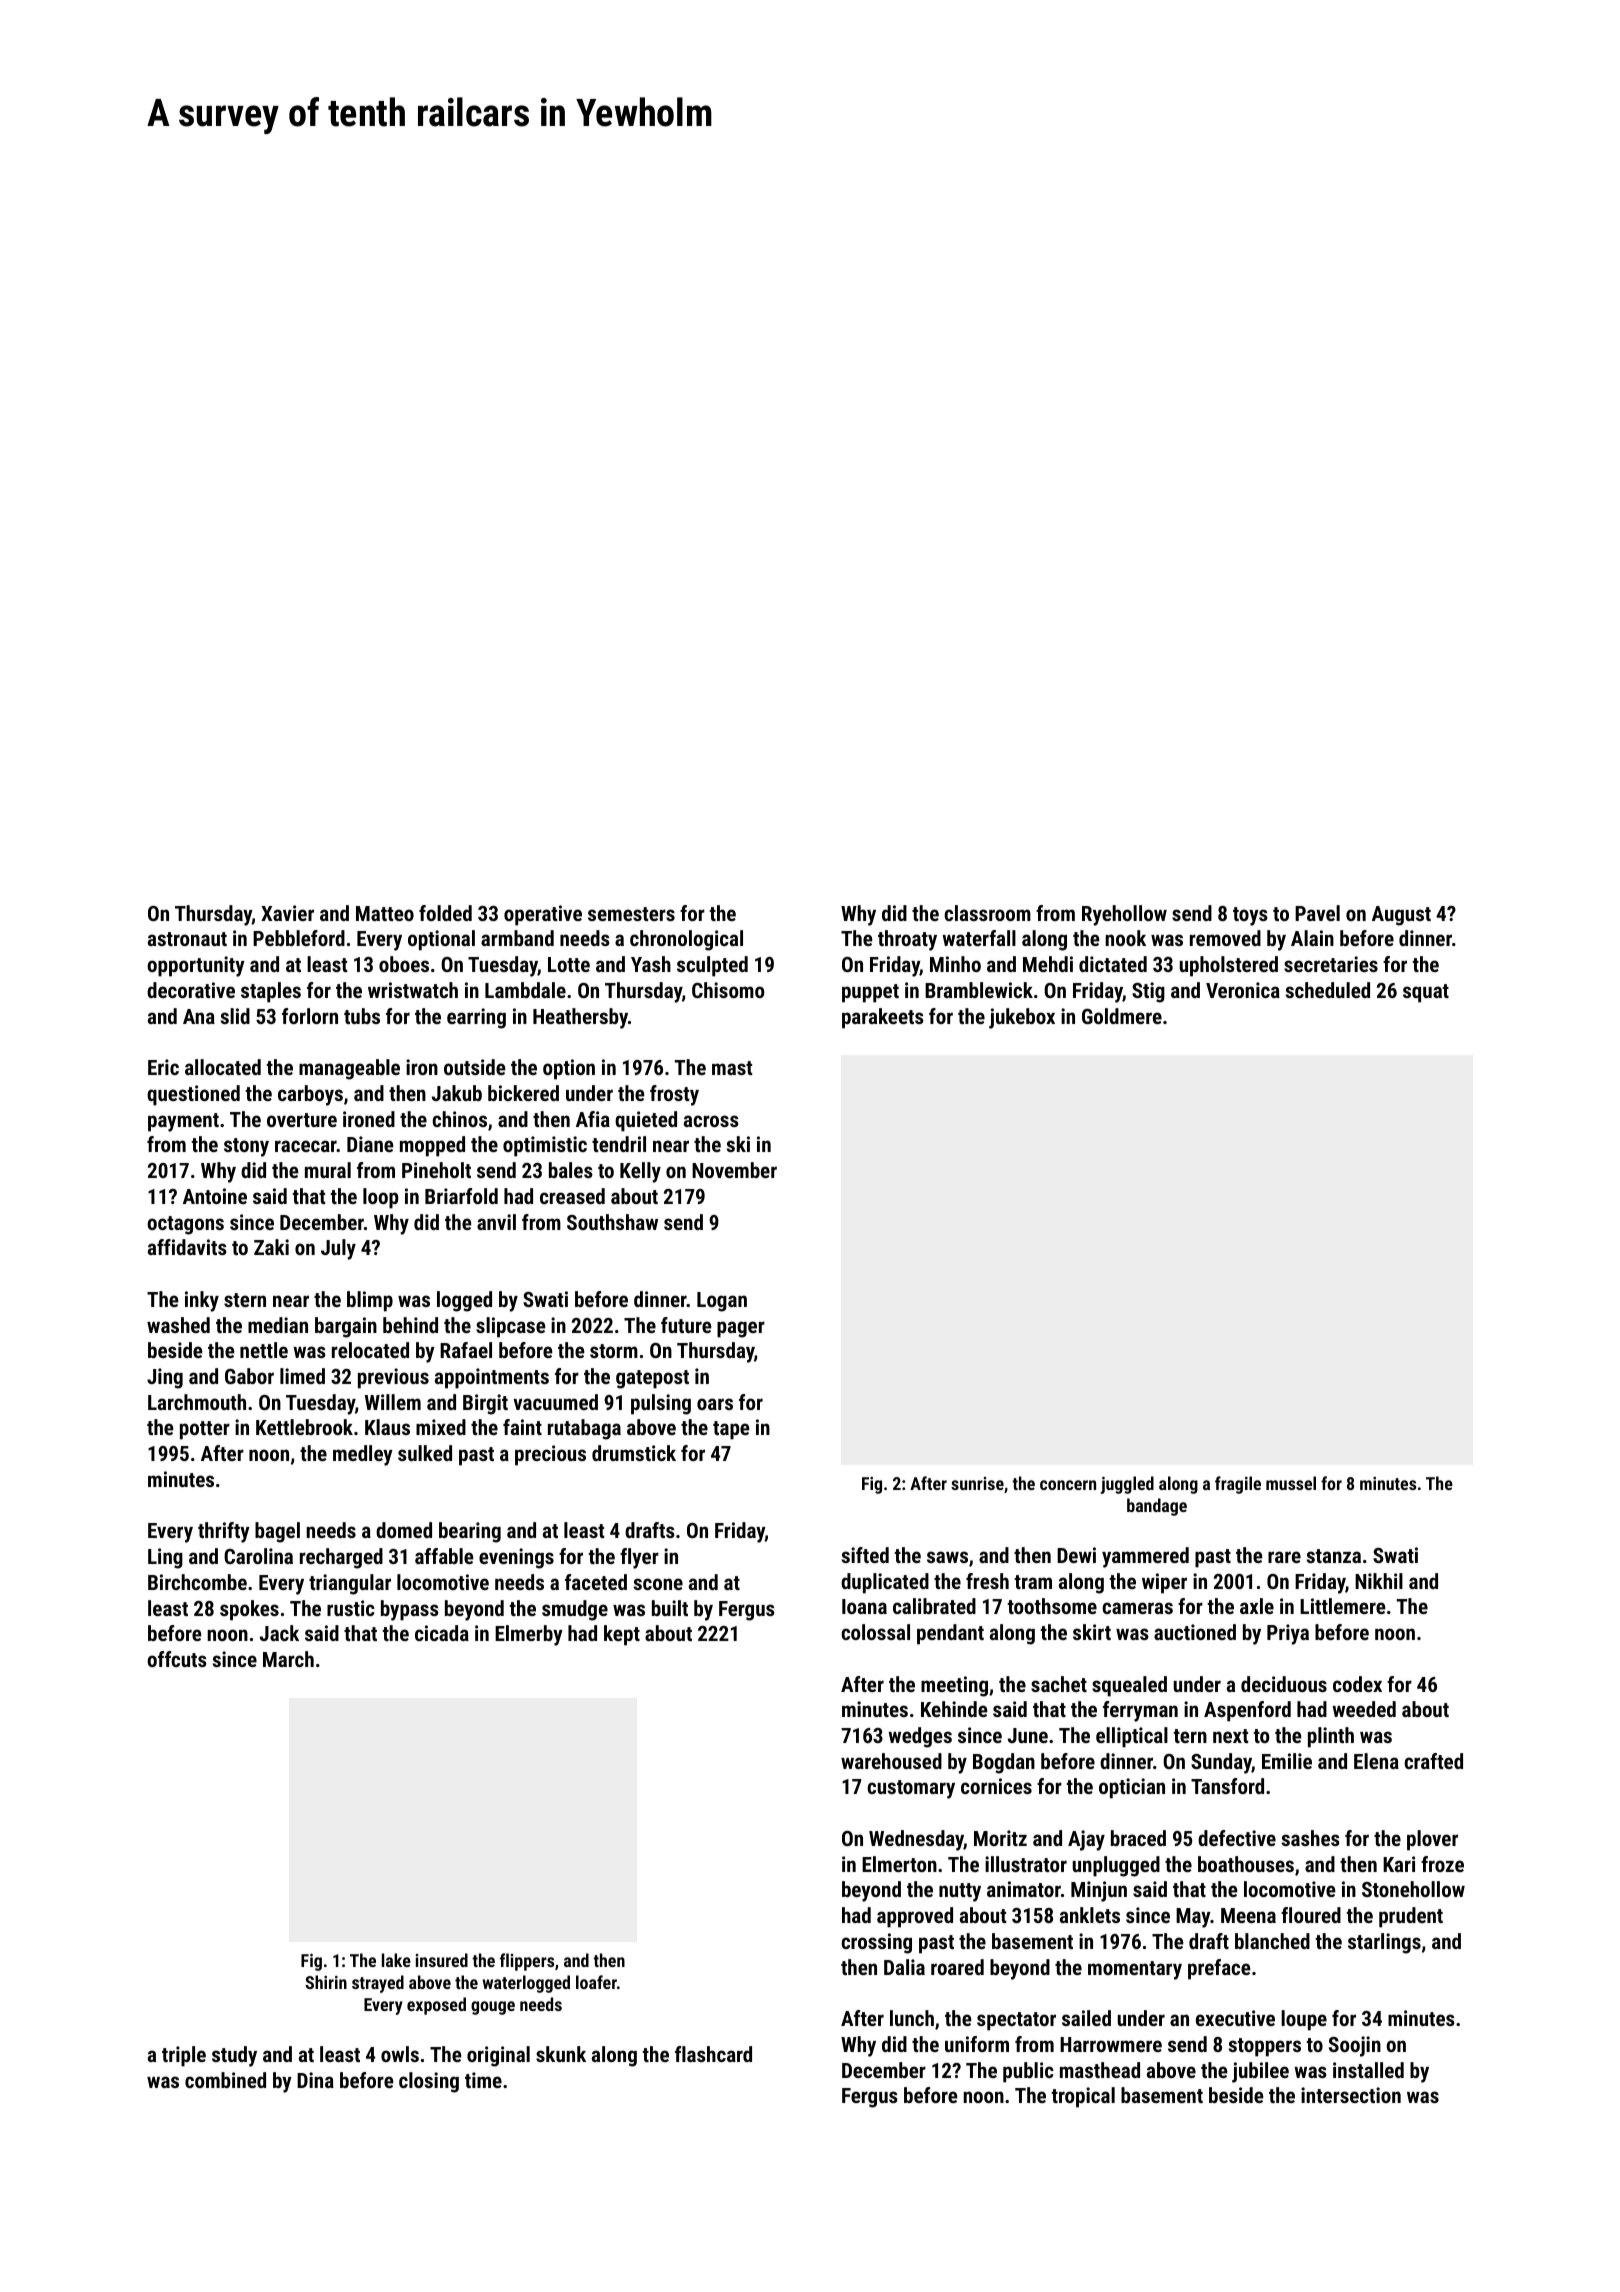 Image resolution: width=1620 pixels, height=2292 pixels. What do you see at coordinates (1124, 915) in the document?
I see `Ryehollow` at bounding box center [1124, 915].
